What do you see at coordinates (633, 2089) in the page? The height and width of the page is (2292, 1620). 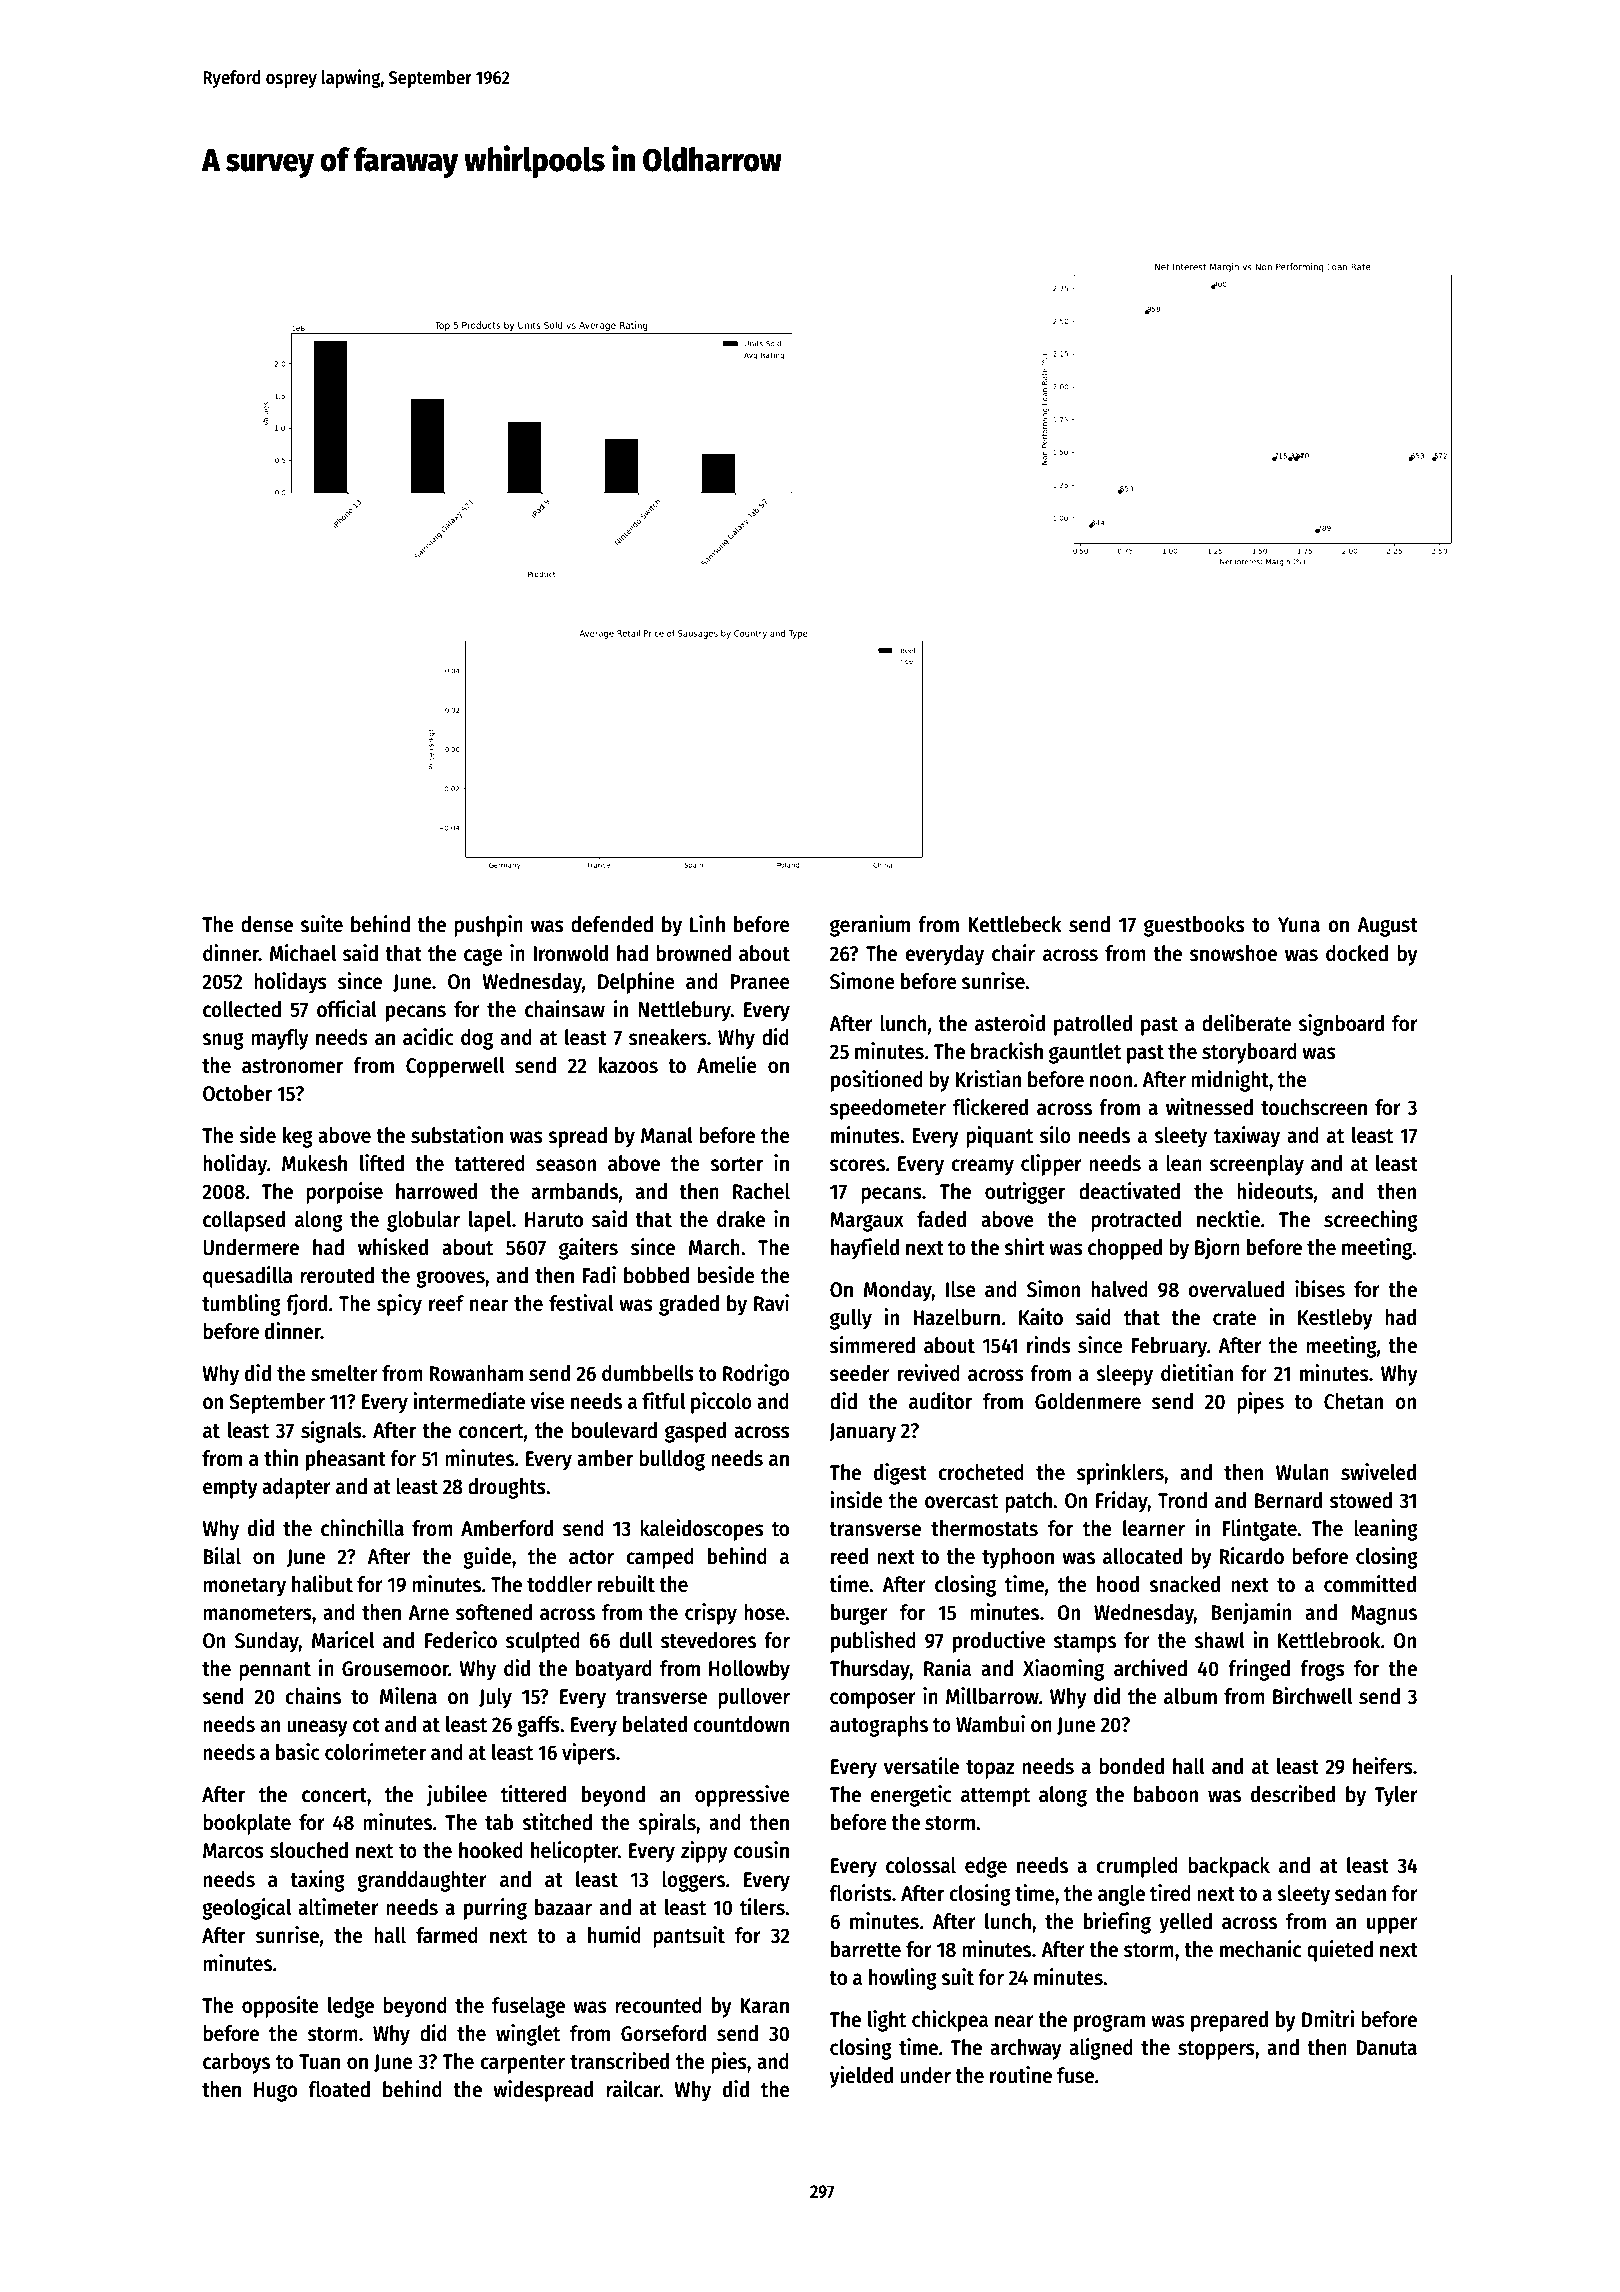 I see `railcar` at bounding box center [633, 2089].
